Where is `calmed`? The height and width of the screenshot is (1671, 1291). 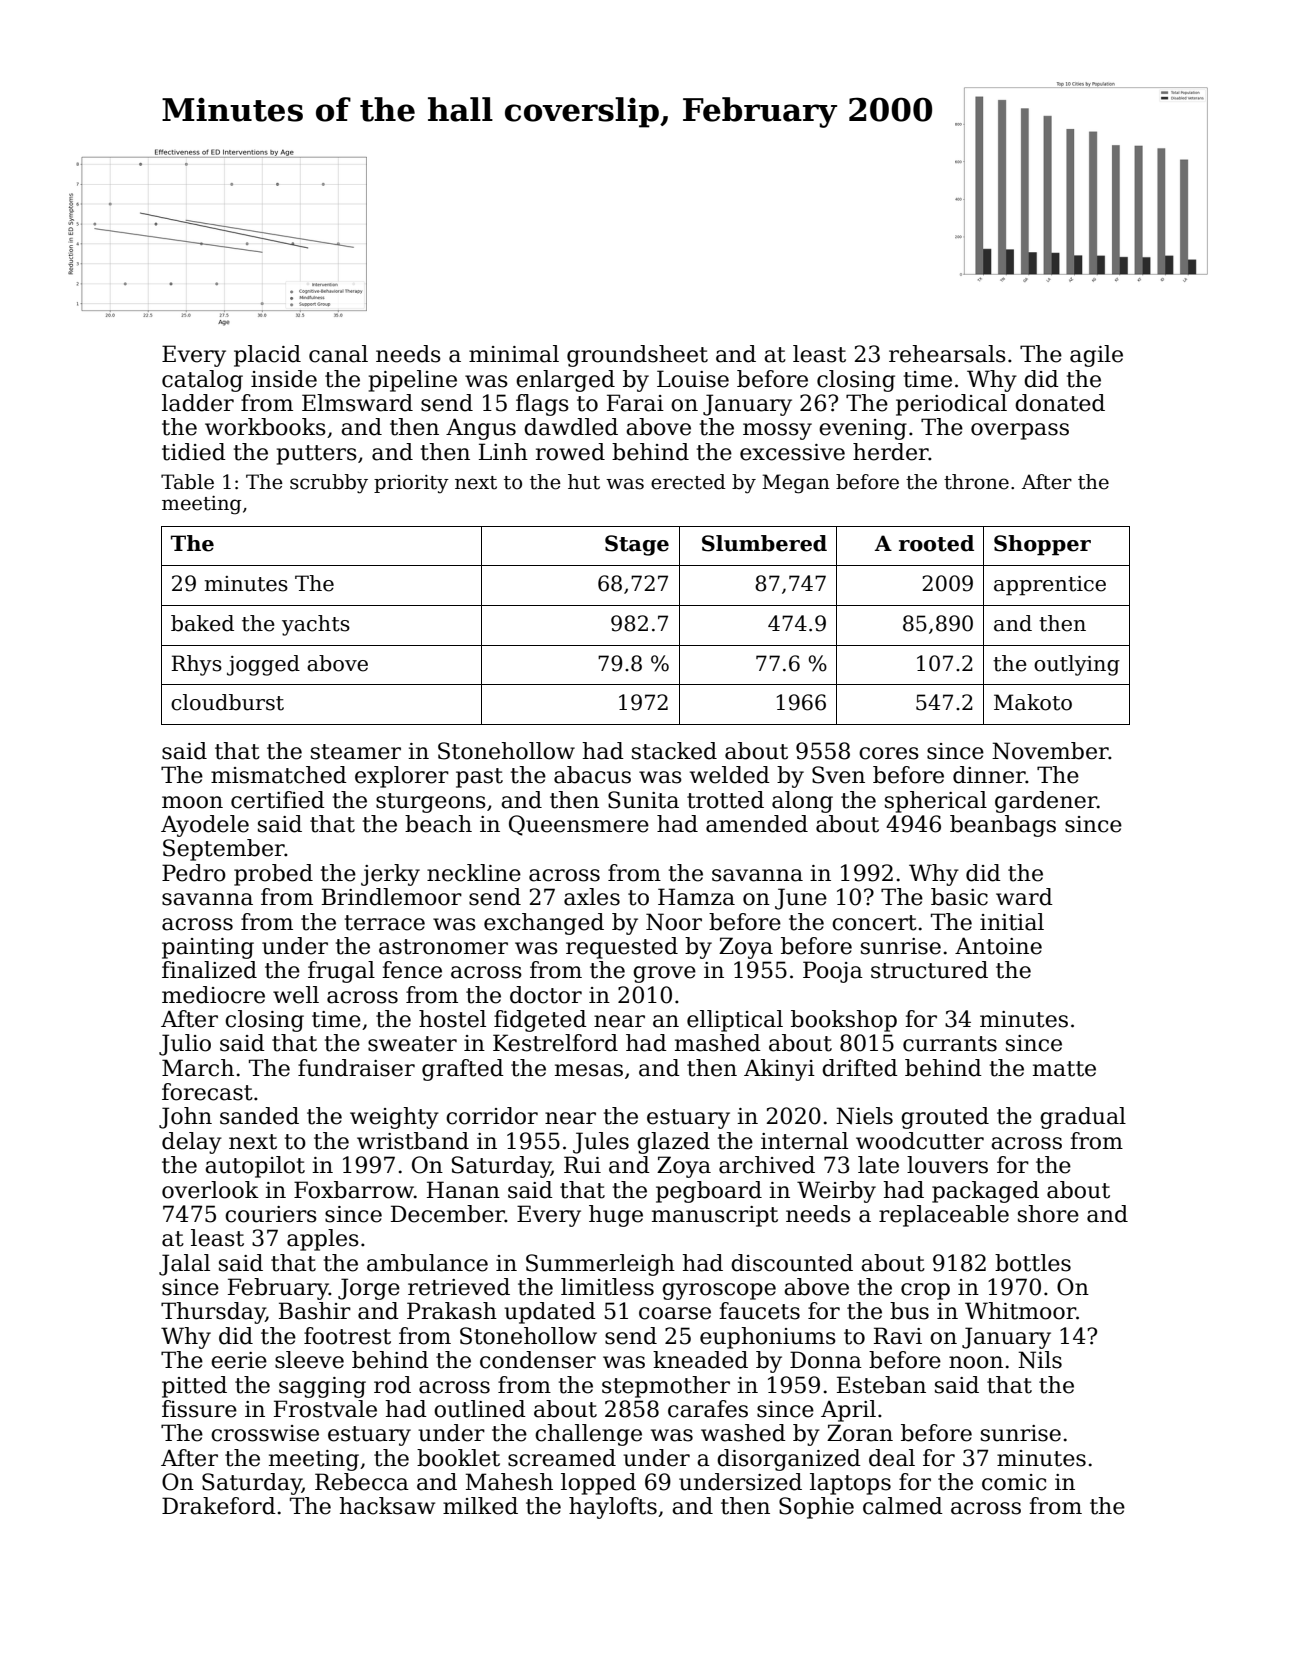 calmed is located at coordinates (903, 1506).
